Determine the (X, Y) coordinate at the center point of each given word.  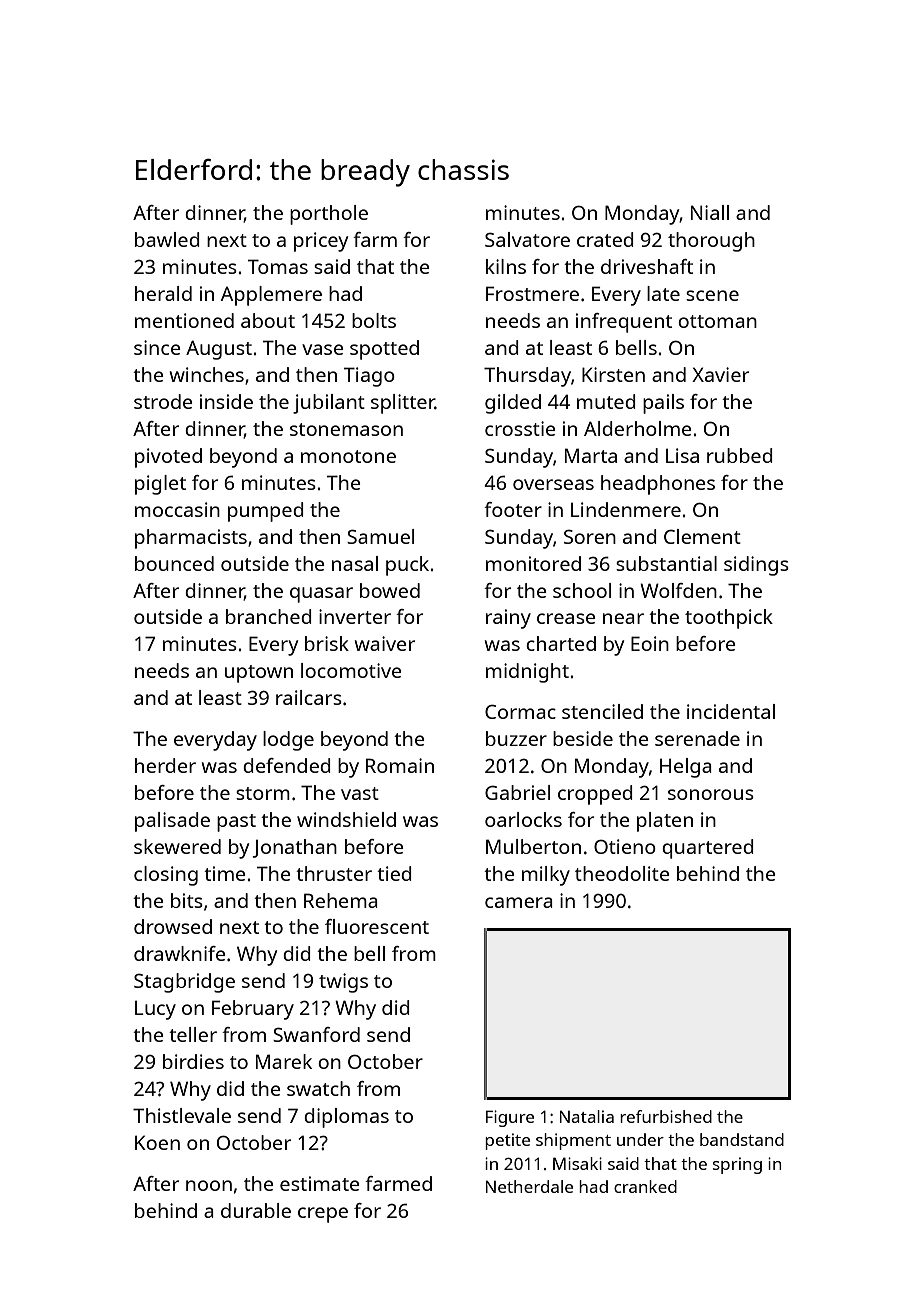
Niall (710, 212)
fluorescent (377, 926)
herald (163, 293)
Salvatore (527, 239)
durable (256, 1210)
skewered (177, 846)
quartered (708, 849)
